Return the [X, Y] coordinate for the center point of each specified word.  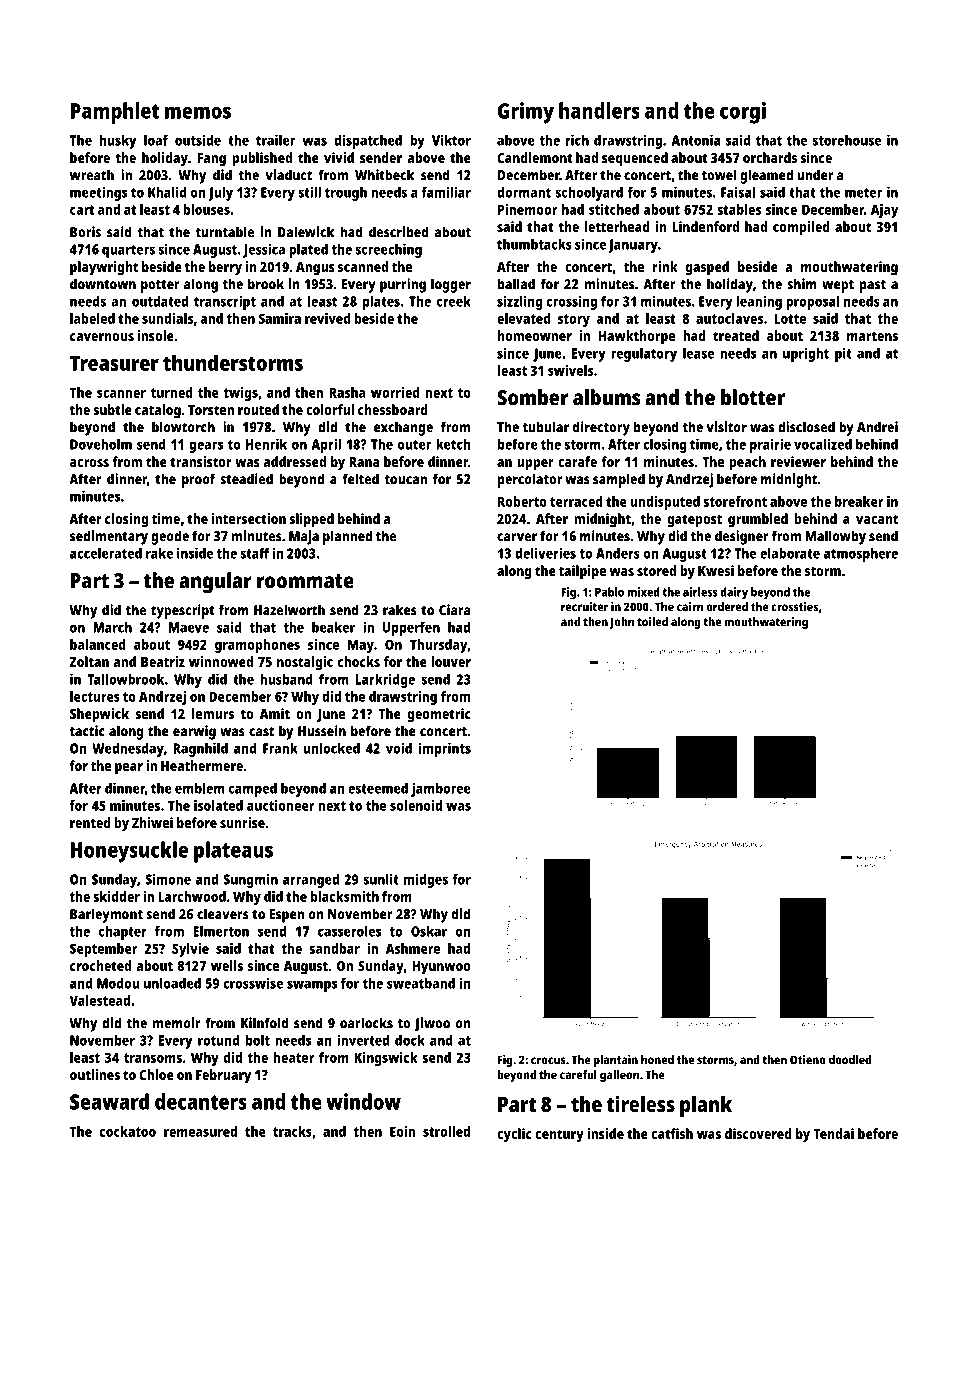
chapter [123, 933]
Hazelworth [289, 610]
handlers [599, 110]
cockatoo [128, 1131]
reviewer [798, 461]
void [399, 748]
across [89, 463]
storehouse [846, 140]
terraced [576, 501]
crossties [794, 607]
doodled [850, 1060]
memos [198, 112]
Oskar [429, 931]
